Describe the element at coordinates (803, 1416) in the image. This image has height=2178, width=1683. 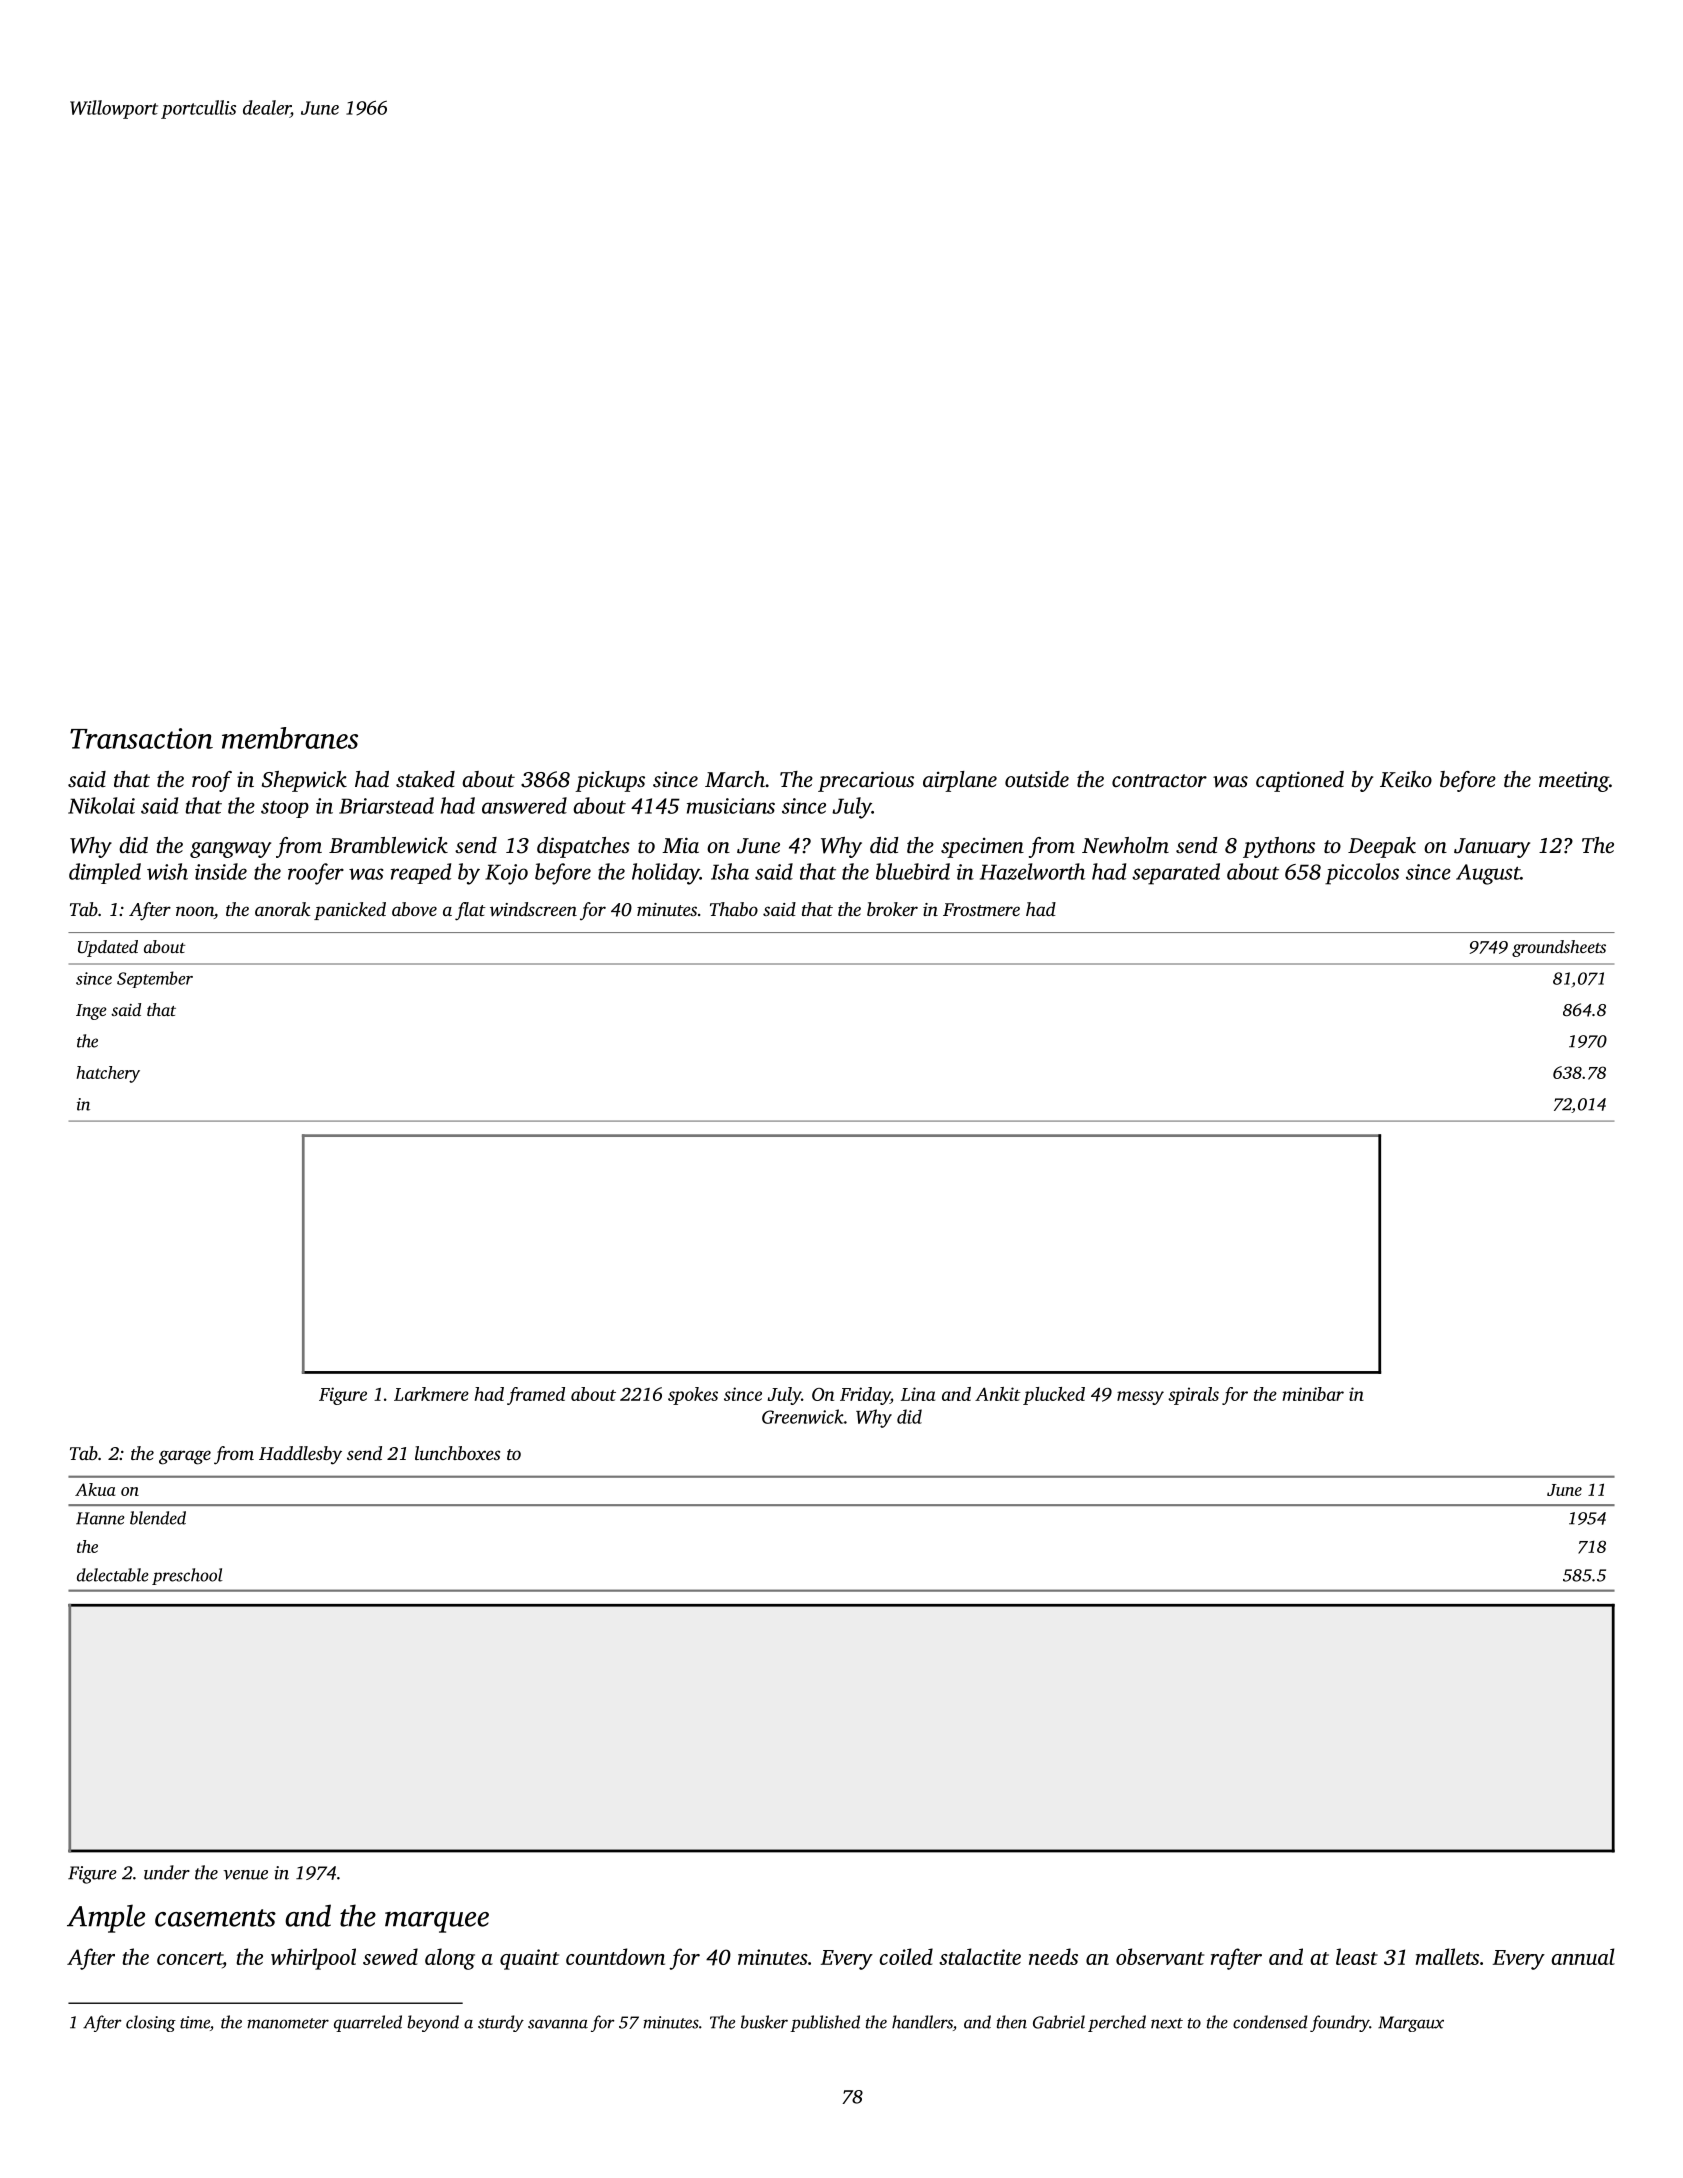
I see `Greenwick` at that location.
